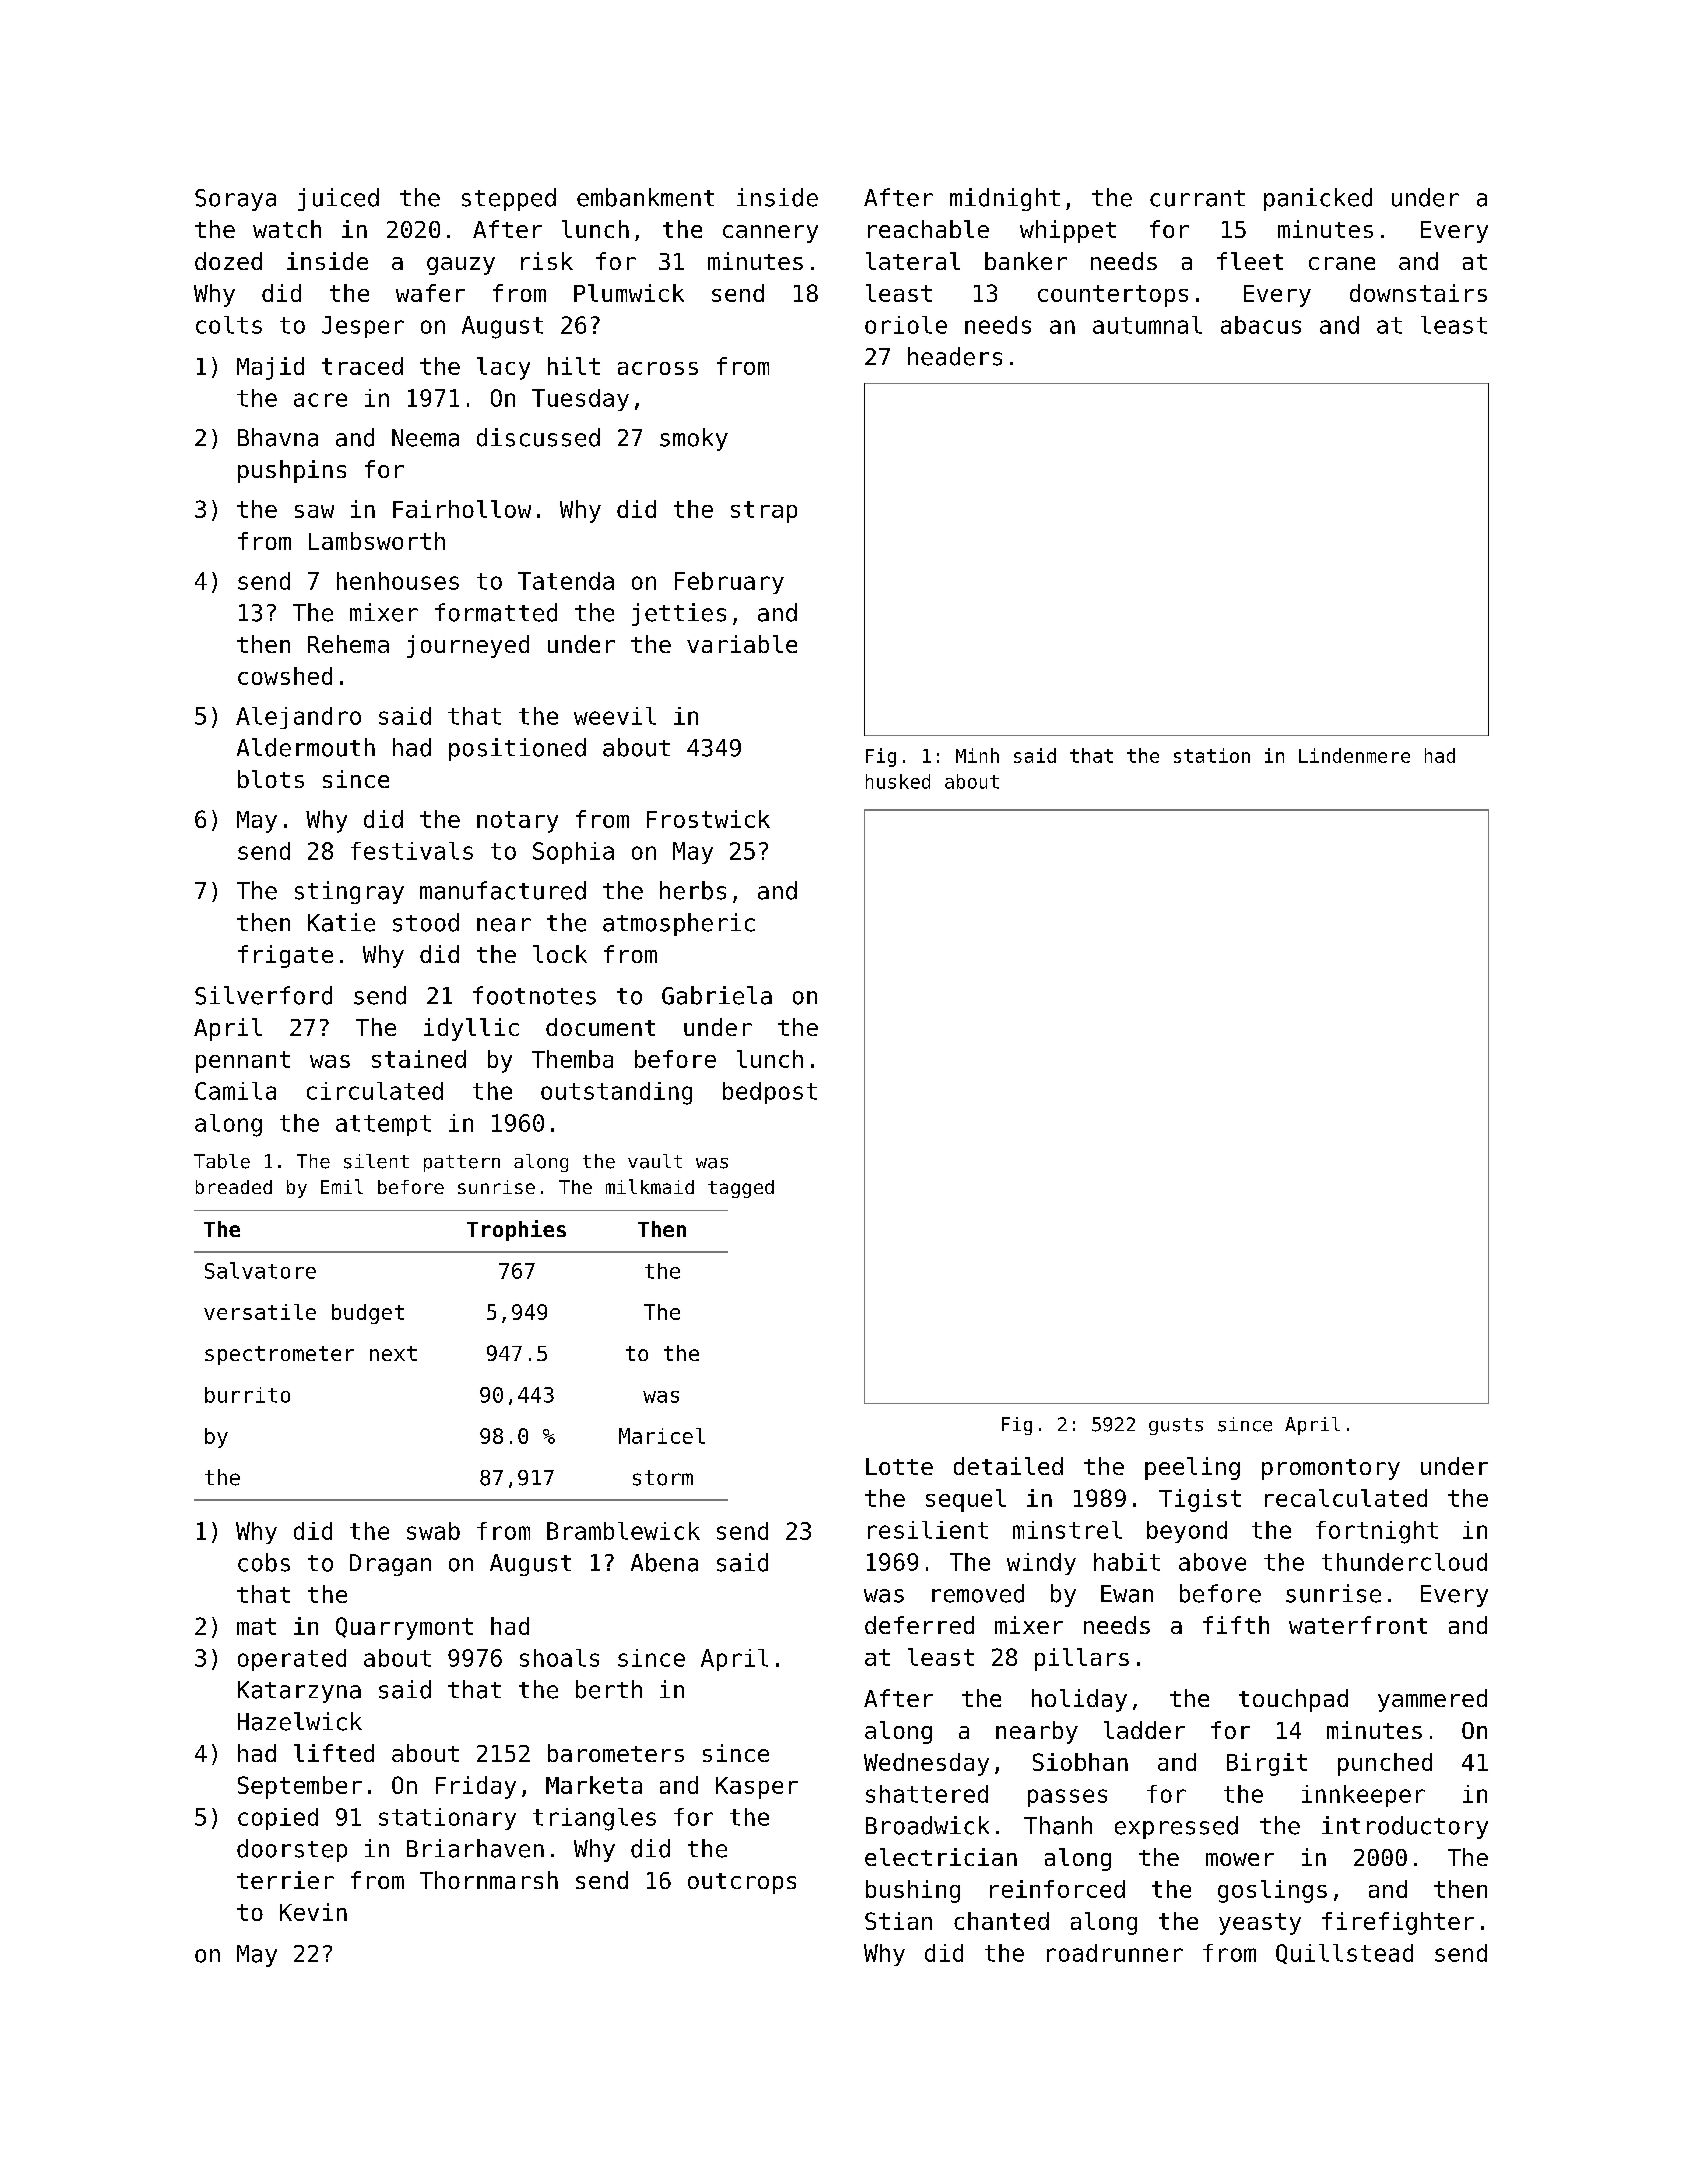 This document has width=1683, height=2178. I want to click on Hazelwick, so click(300, 1721).
